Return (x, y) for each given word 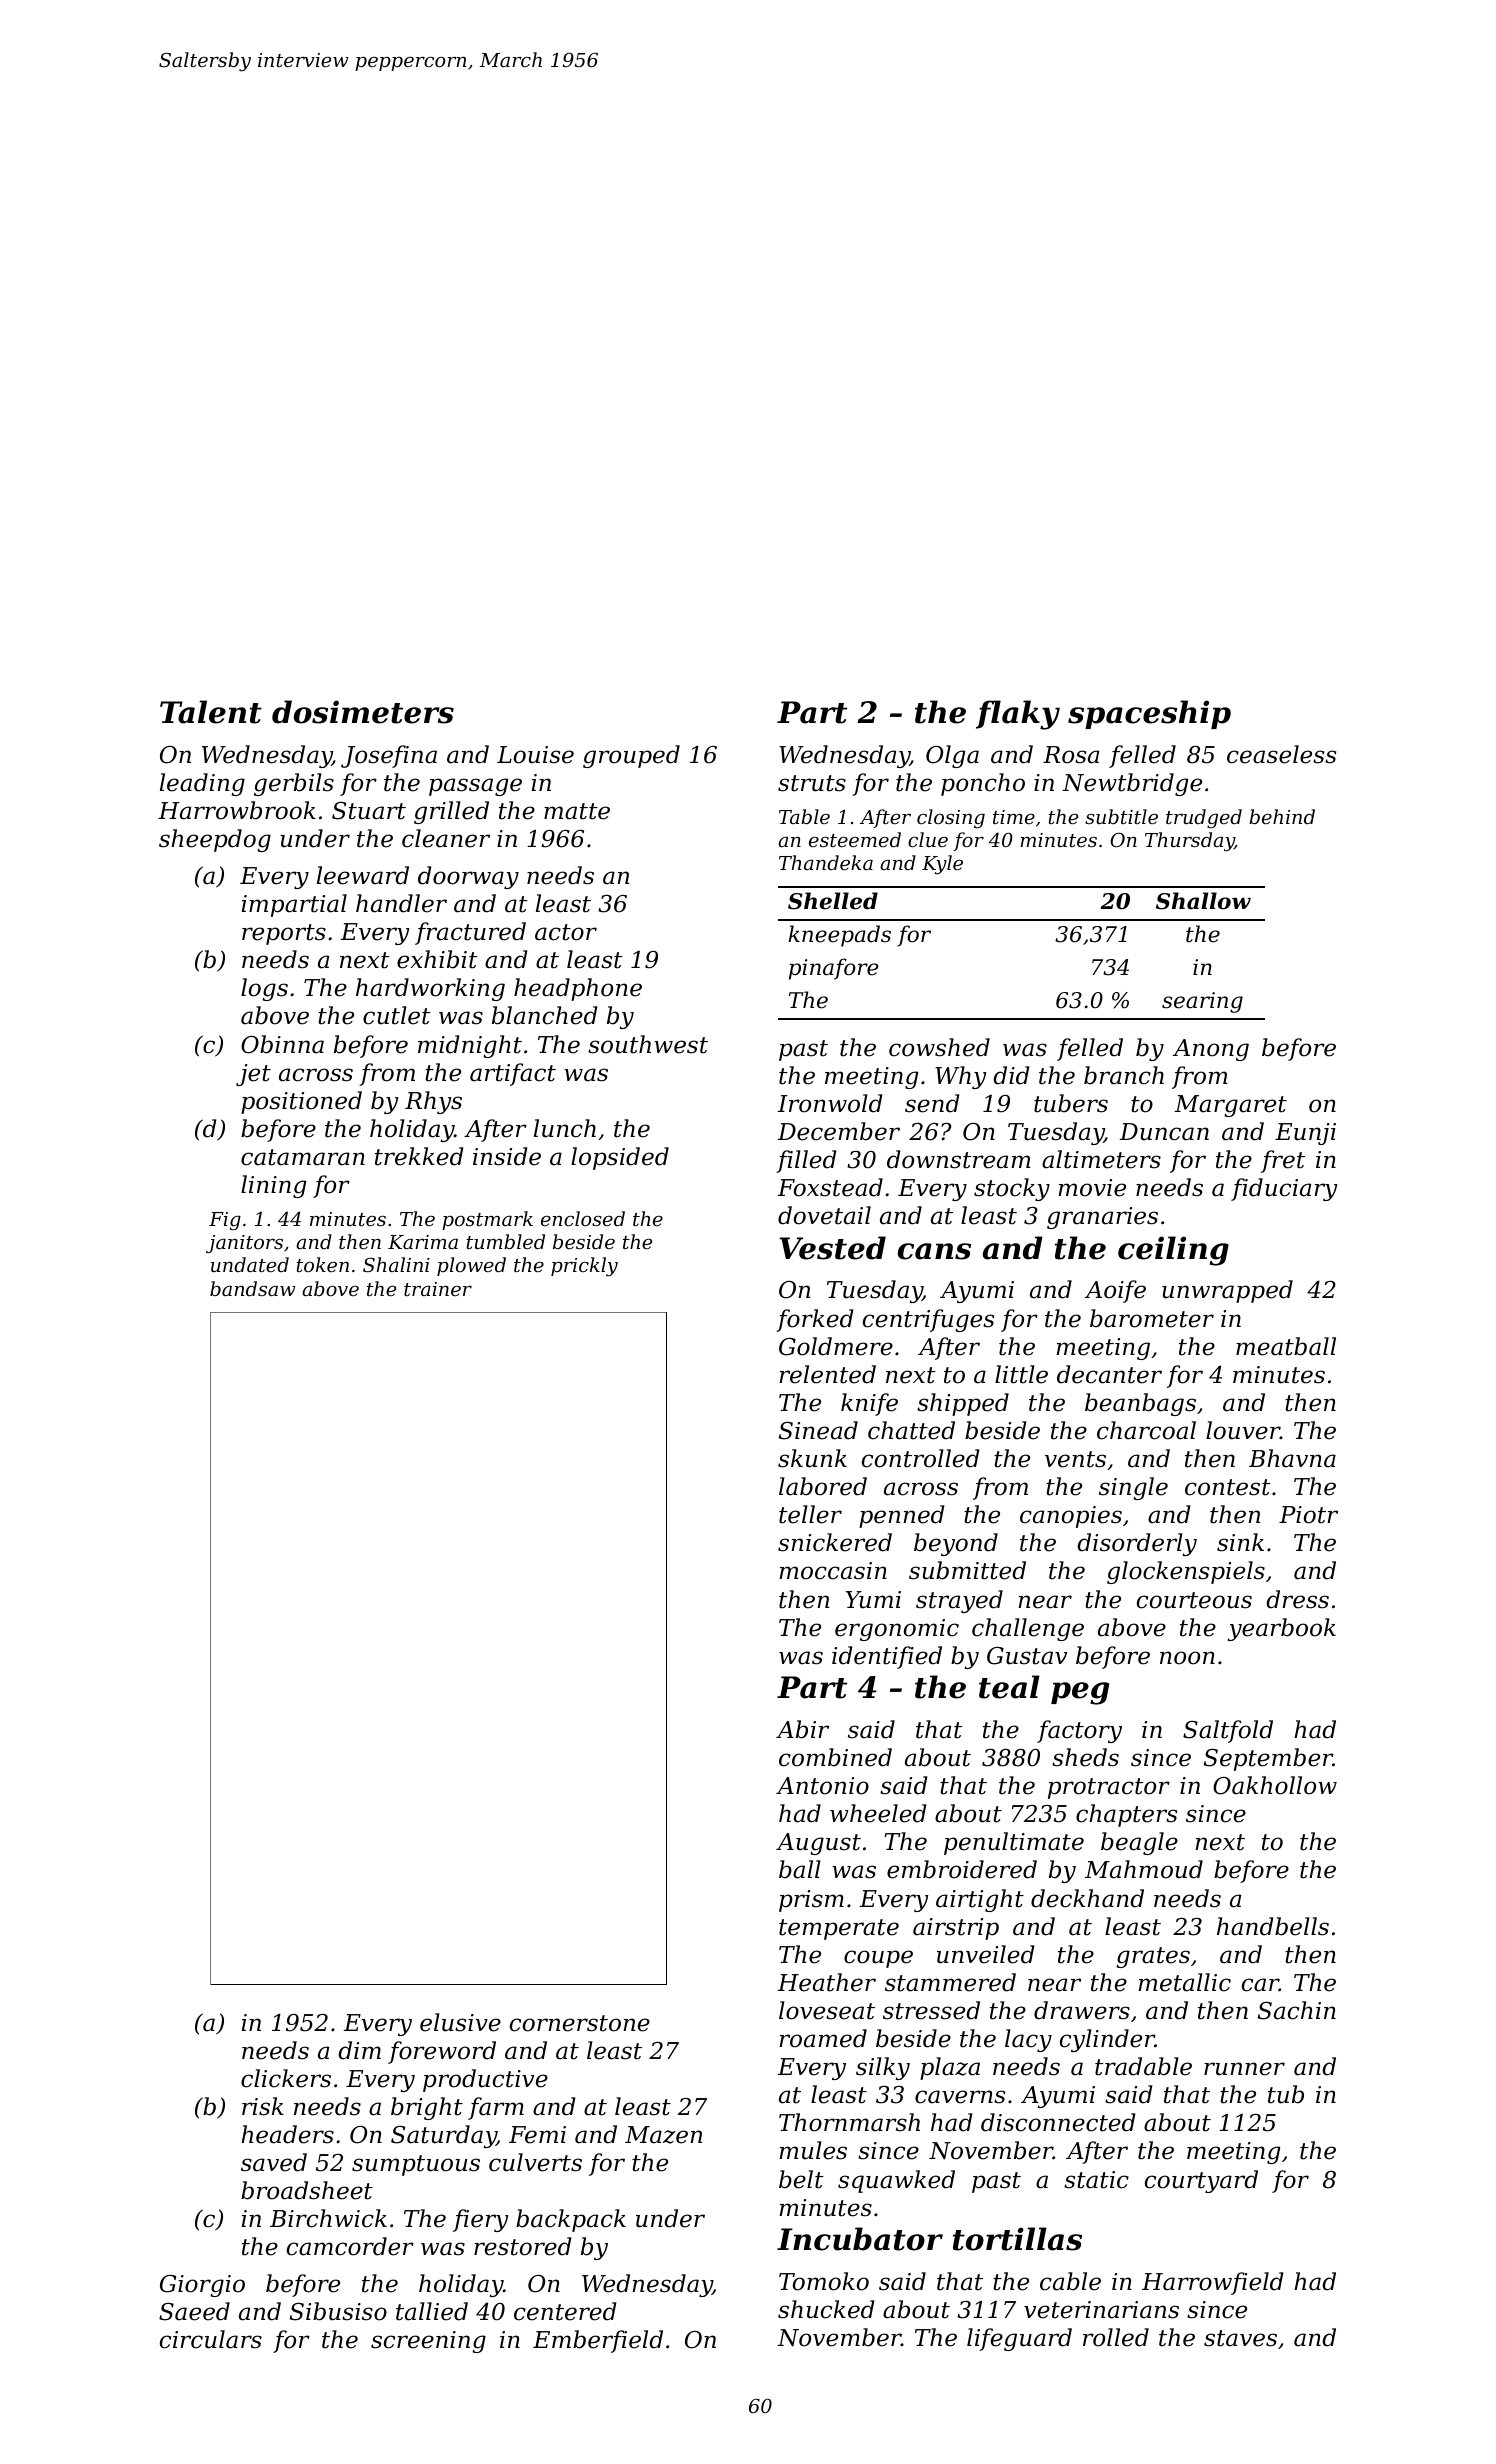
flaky (1018, 715)
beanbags (1140, 1404)
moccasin (833, 1571)
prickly (584, 1267)
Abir (802, 1729)
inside (507, 1156)
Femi (537, 2135)
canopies (1071, 1517)
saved (274, 2162)
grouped (631, 756)
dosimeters (363, 712)
